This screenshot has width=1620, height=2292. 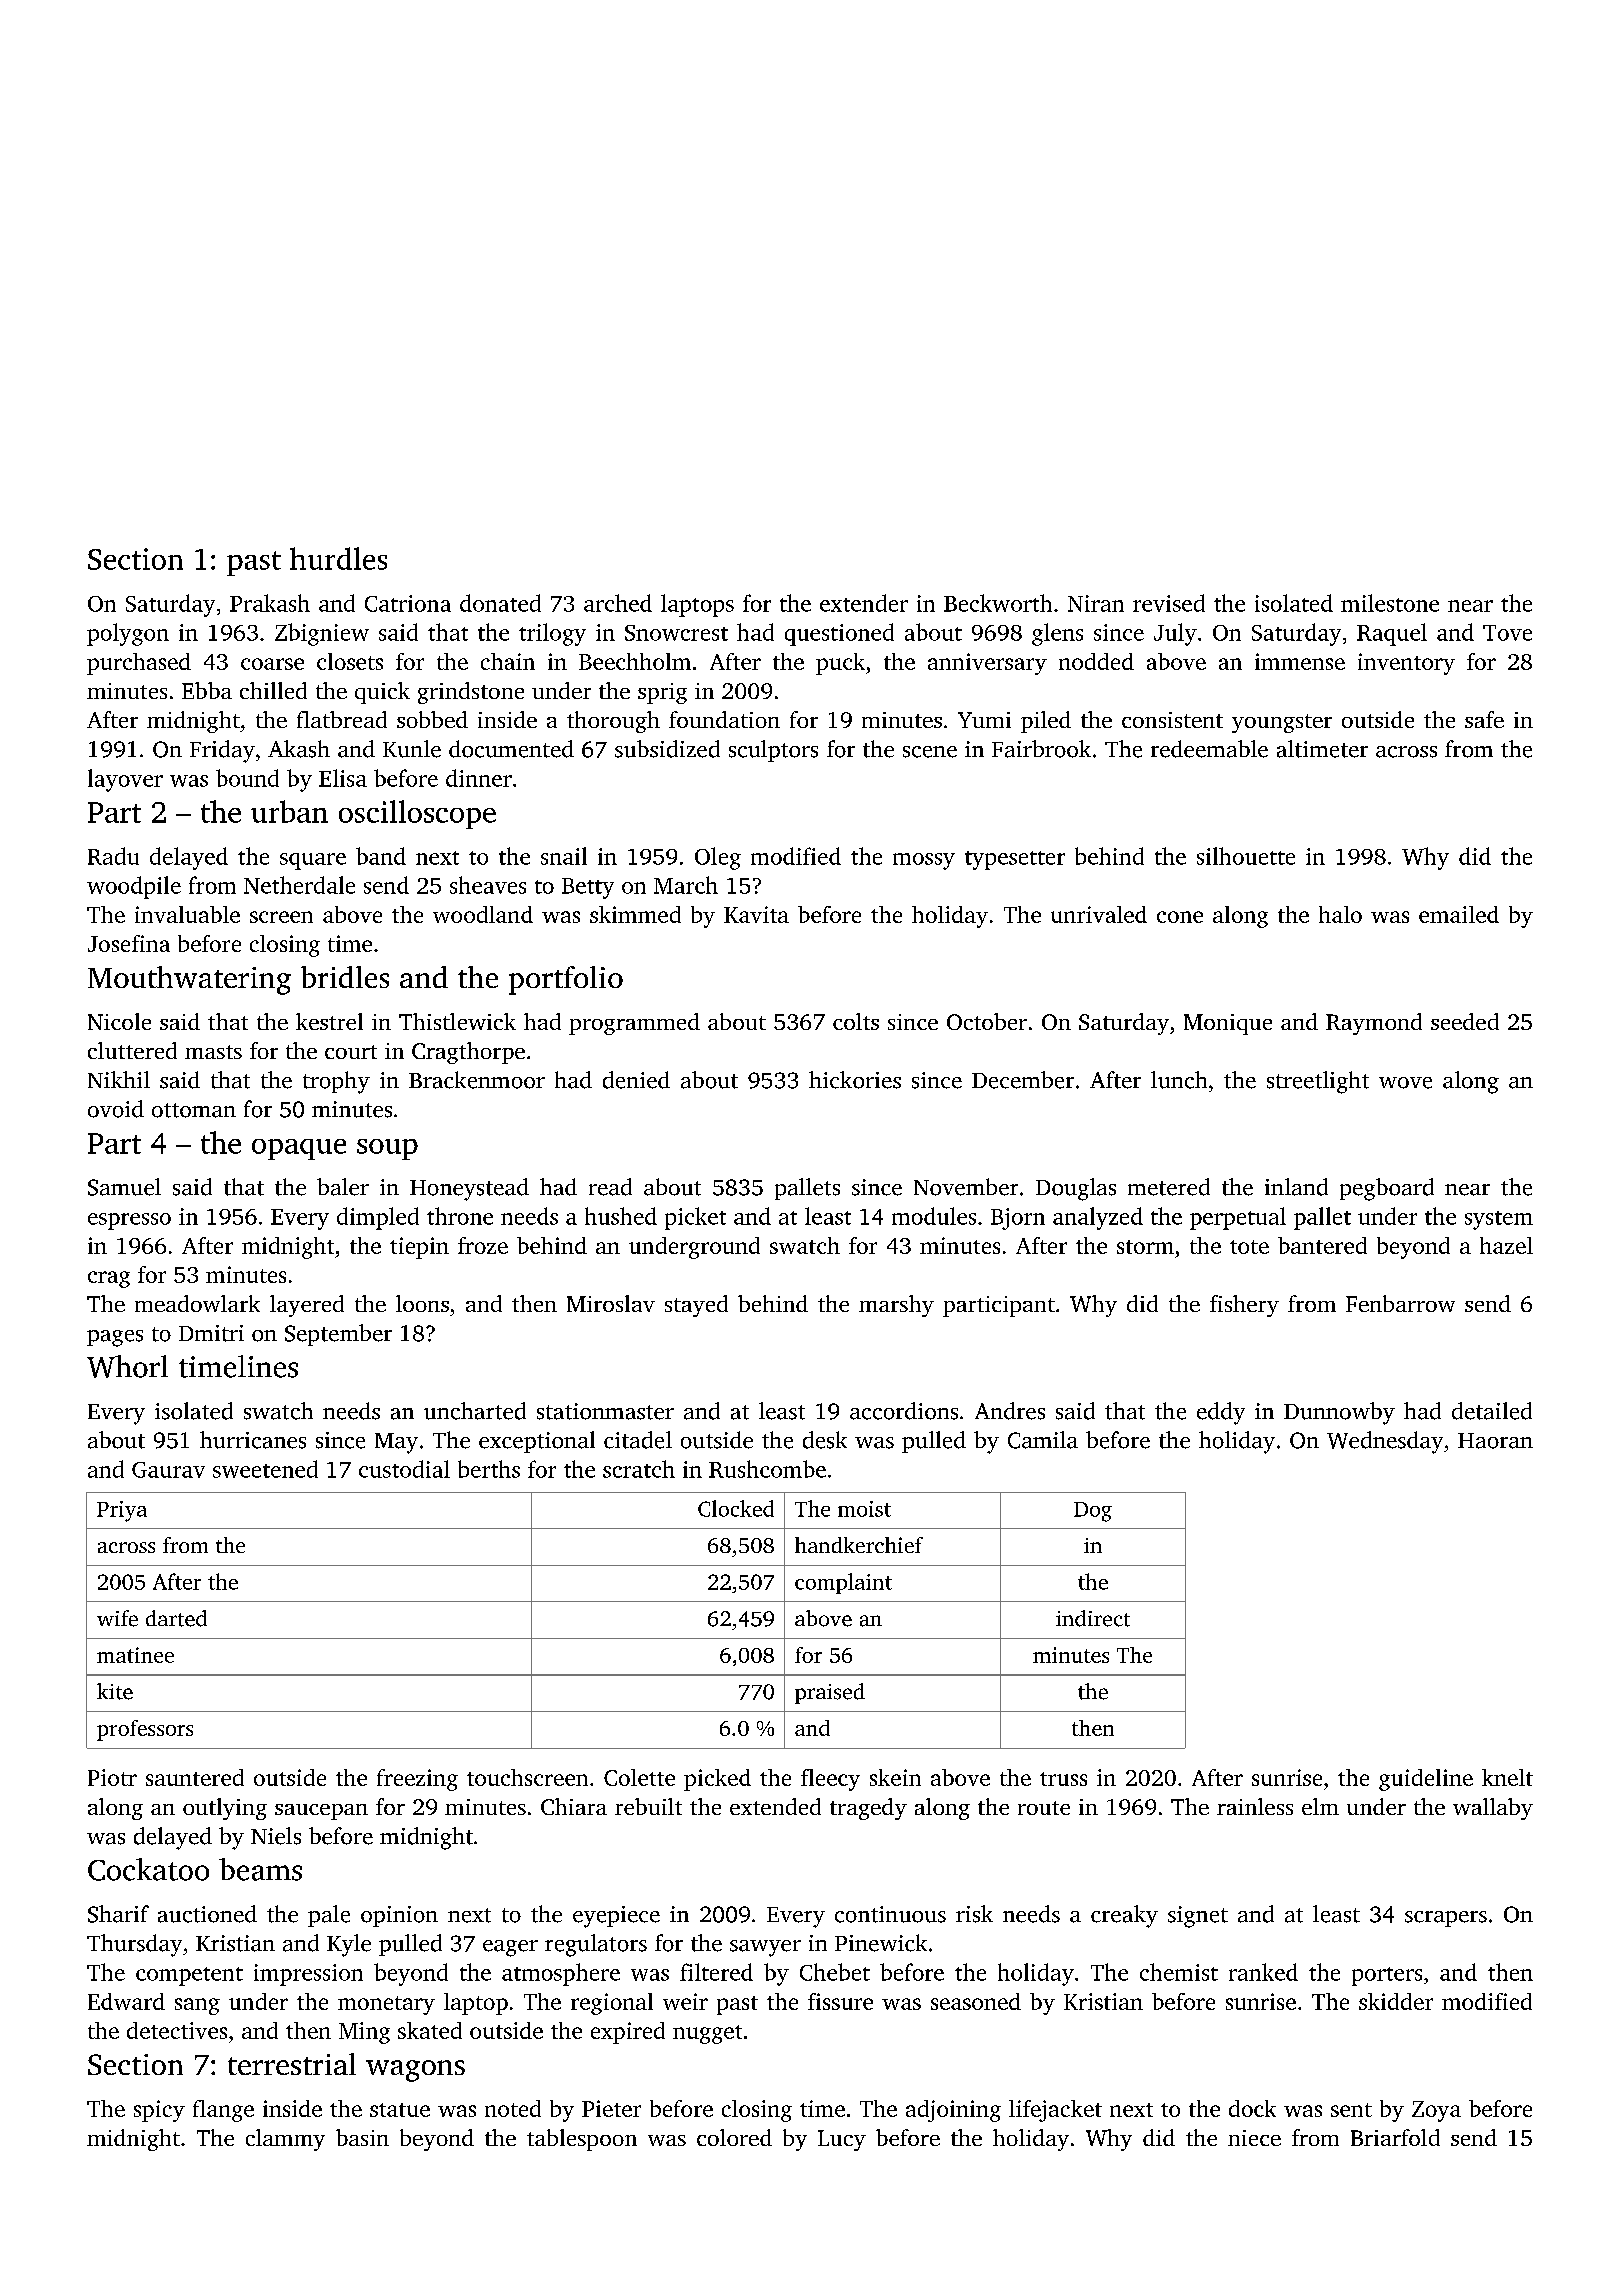 What do you see at coordinates (338, 1335) in the screenshot?
I see `September` at bounding box center [338, 1335].
